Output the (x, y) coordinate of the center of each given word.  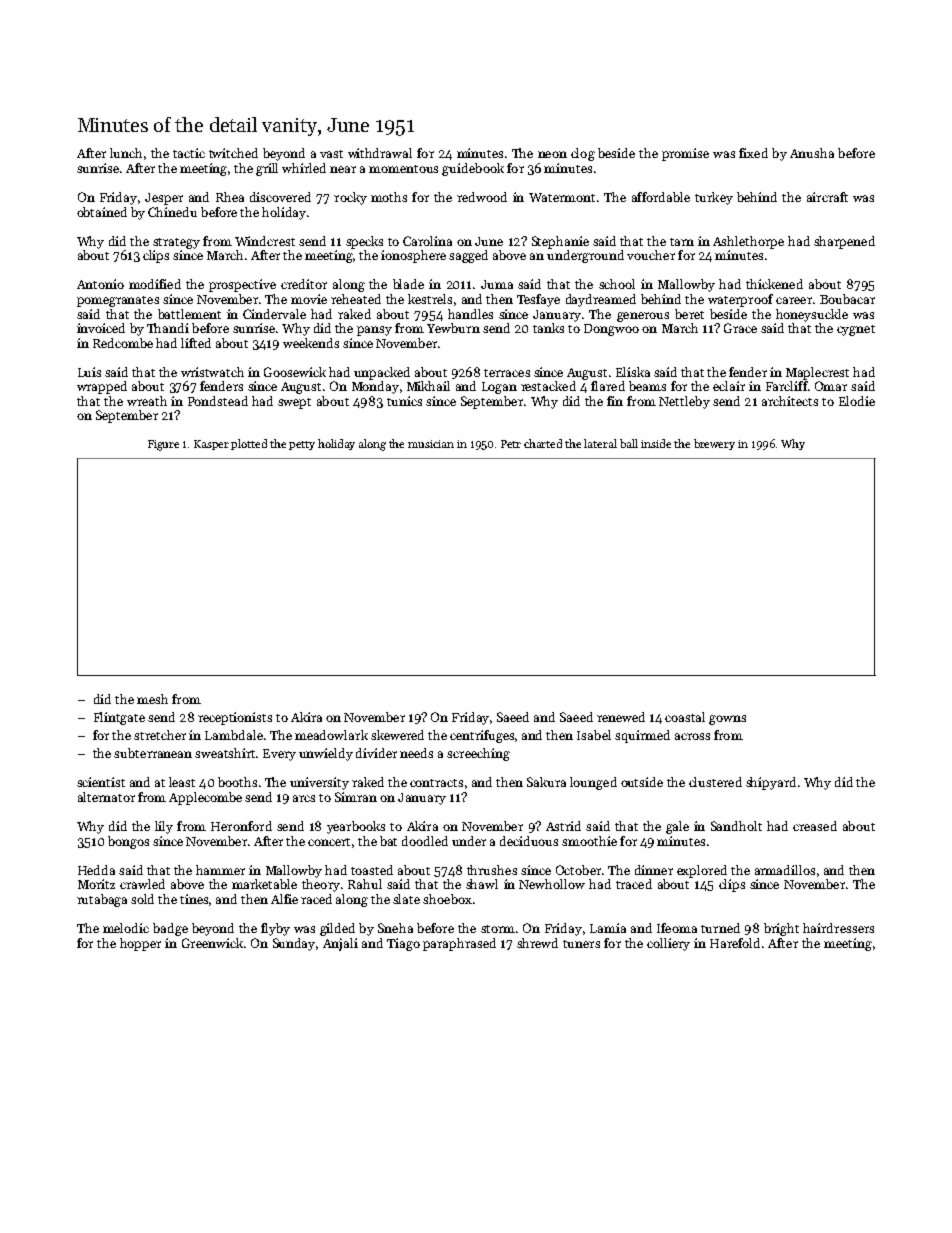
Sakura (546, 782)
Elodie (857, 401)
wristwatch (212, 372)
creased (815, 826)
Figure (163, 445)
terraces (507, 373)
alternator (106, 797)
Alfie (284, 899)
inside (656, 443)
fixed (753, 153)
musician (431, 444)
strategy (176, 243)
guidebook (473, 169)
